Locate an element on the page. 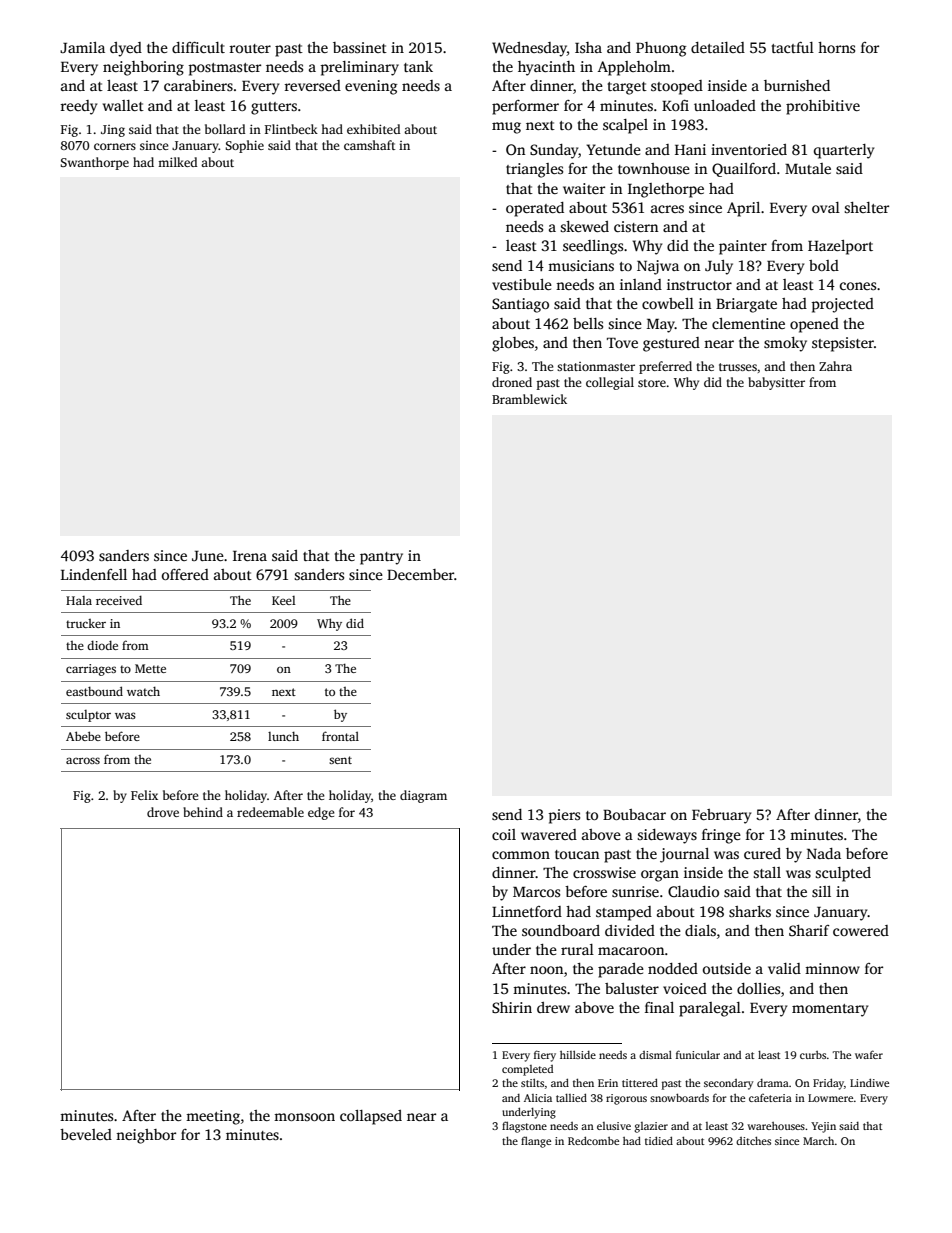 Image resolution: width=952 pixels, height=1233 pixels. Swanthorpe is located at coordinates (94, 163).
